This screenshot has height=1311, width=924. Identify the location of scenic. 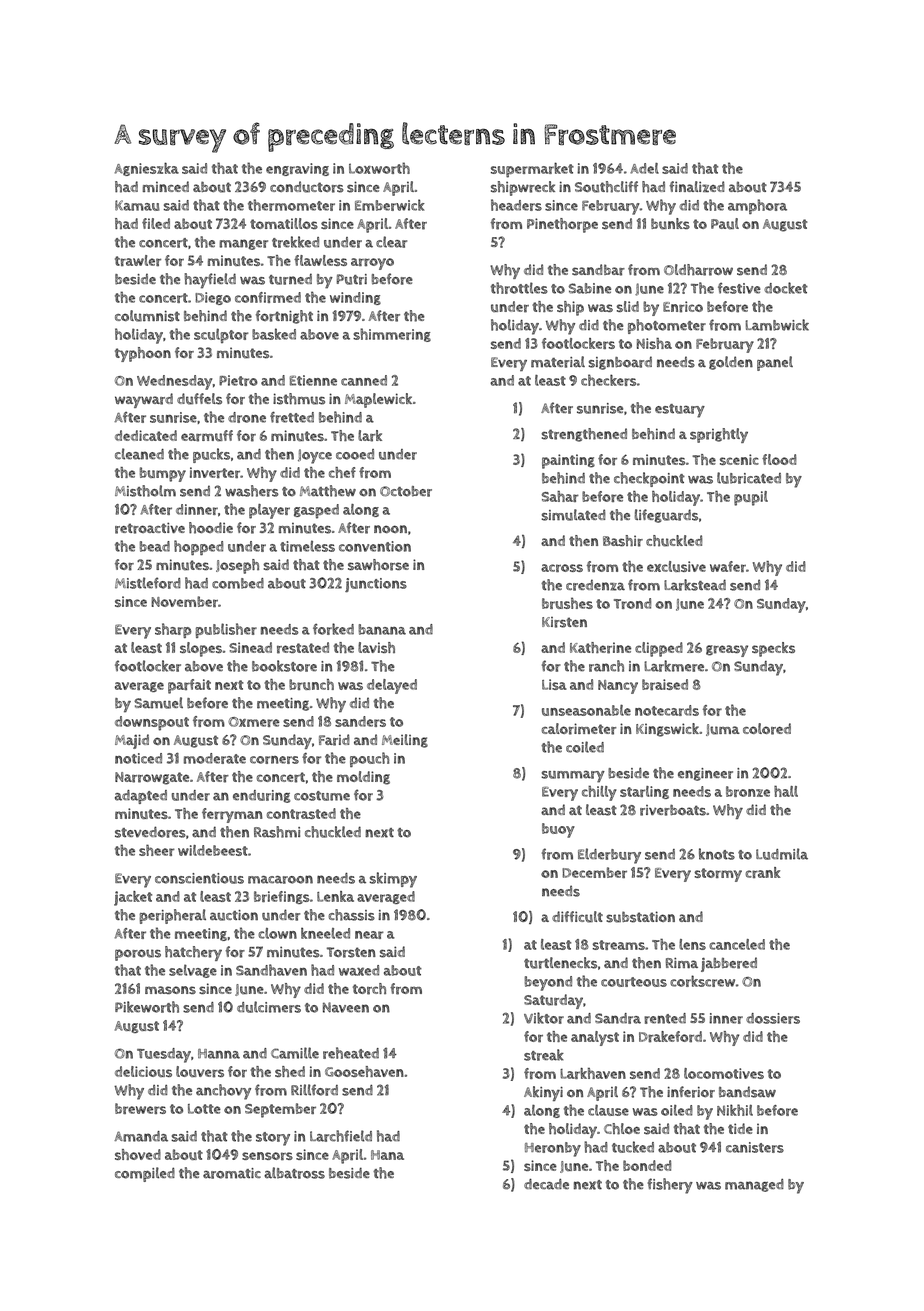
(739, 459).
